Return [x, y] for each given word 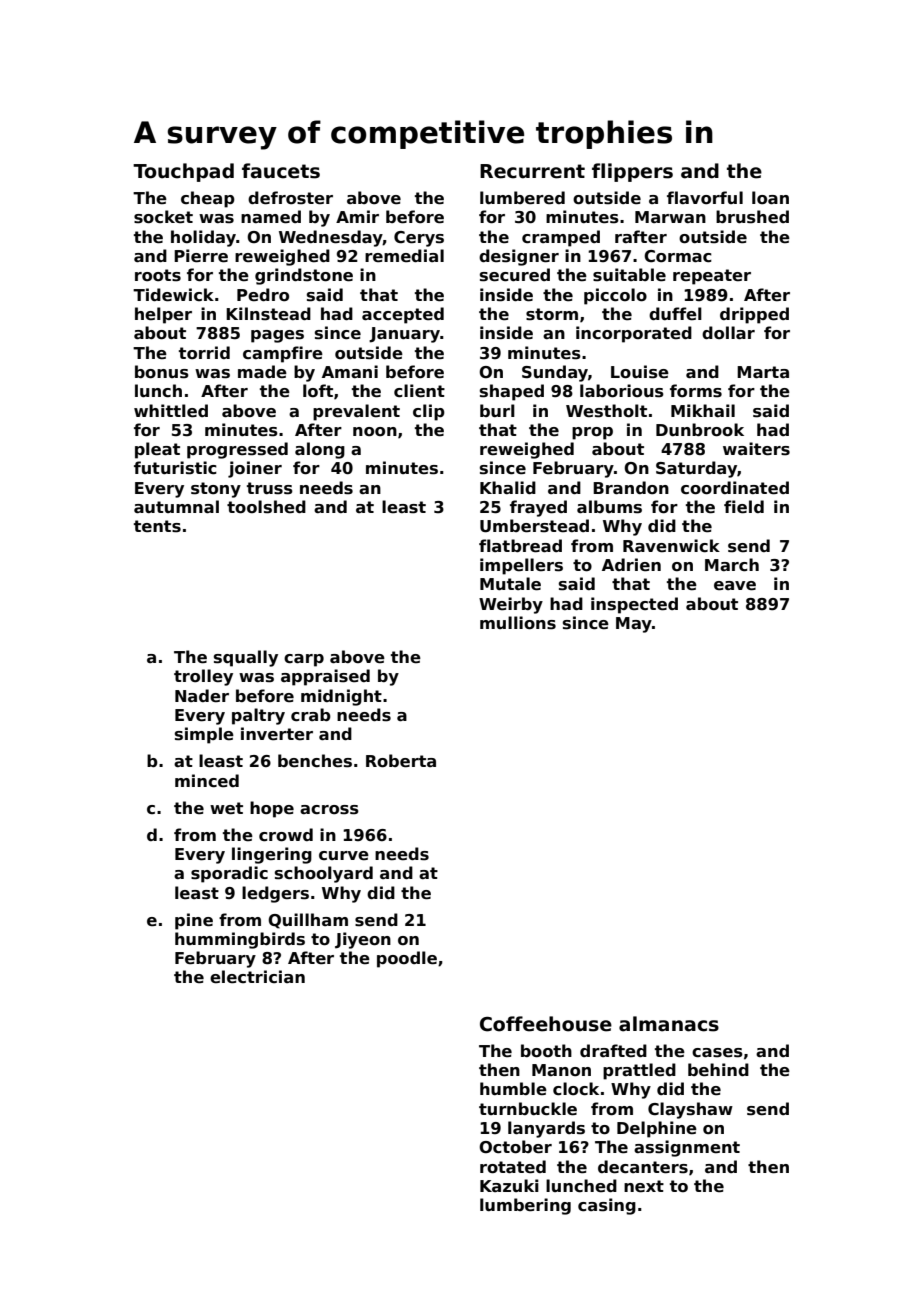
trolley [203, 677]
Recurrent [532, 171]
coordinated [735, 488]
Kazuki [509, 1185]
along [320, 450]
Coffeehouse [546, 1024]
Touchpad [183, 172]
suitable [629, 275]
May [634, 625]
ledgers [275, 894]
